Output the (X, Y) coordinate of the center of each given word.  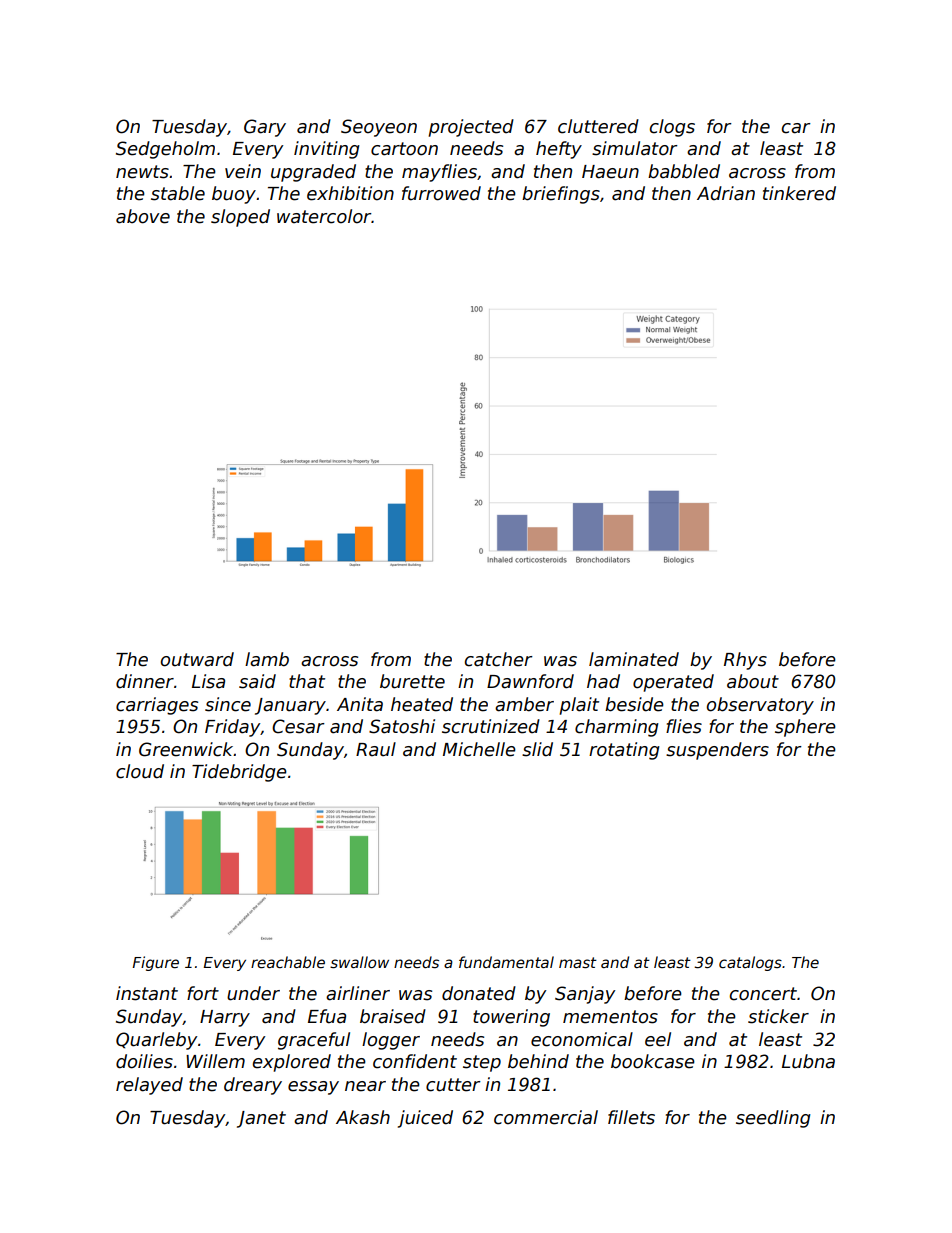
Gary (265, 128)
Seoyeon (379, 128)
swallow (359, 962)
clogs (672, 128)
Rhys (745, 661)
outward (197, 659)
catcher (499, 659)
